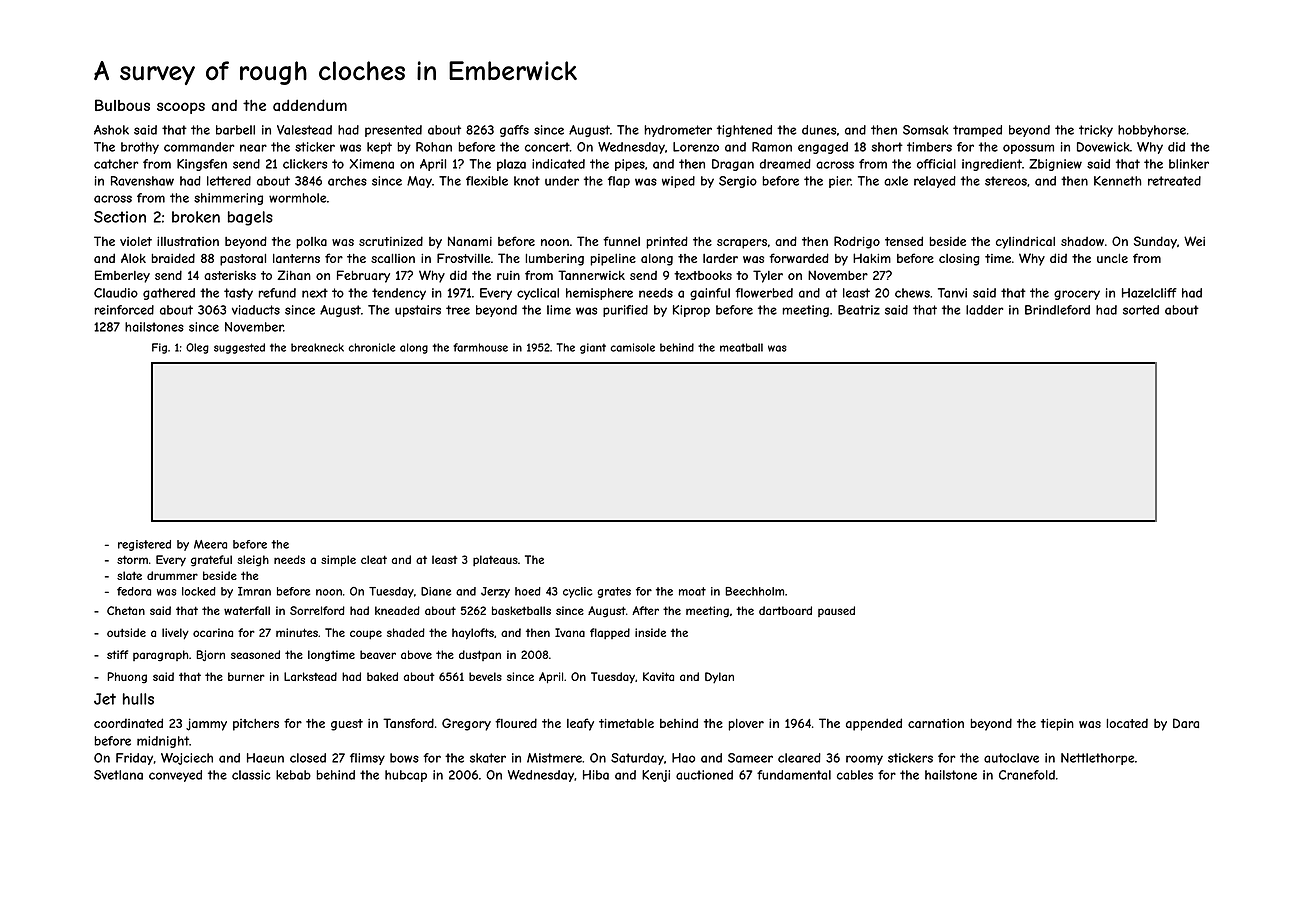 The height and width of the page is (924, 1308). Describe the element at coordinates (310, 105) in the page. I see `addendum` at that location.
